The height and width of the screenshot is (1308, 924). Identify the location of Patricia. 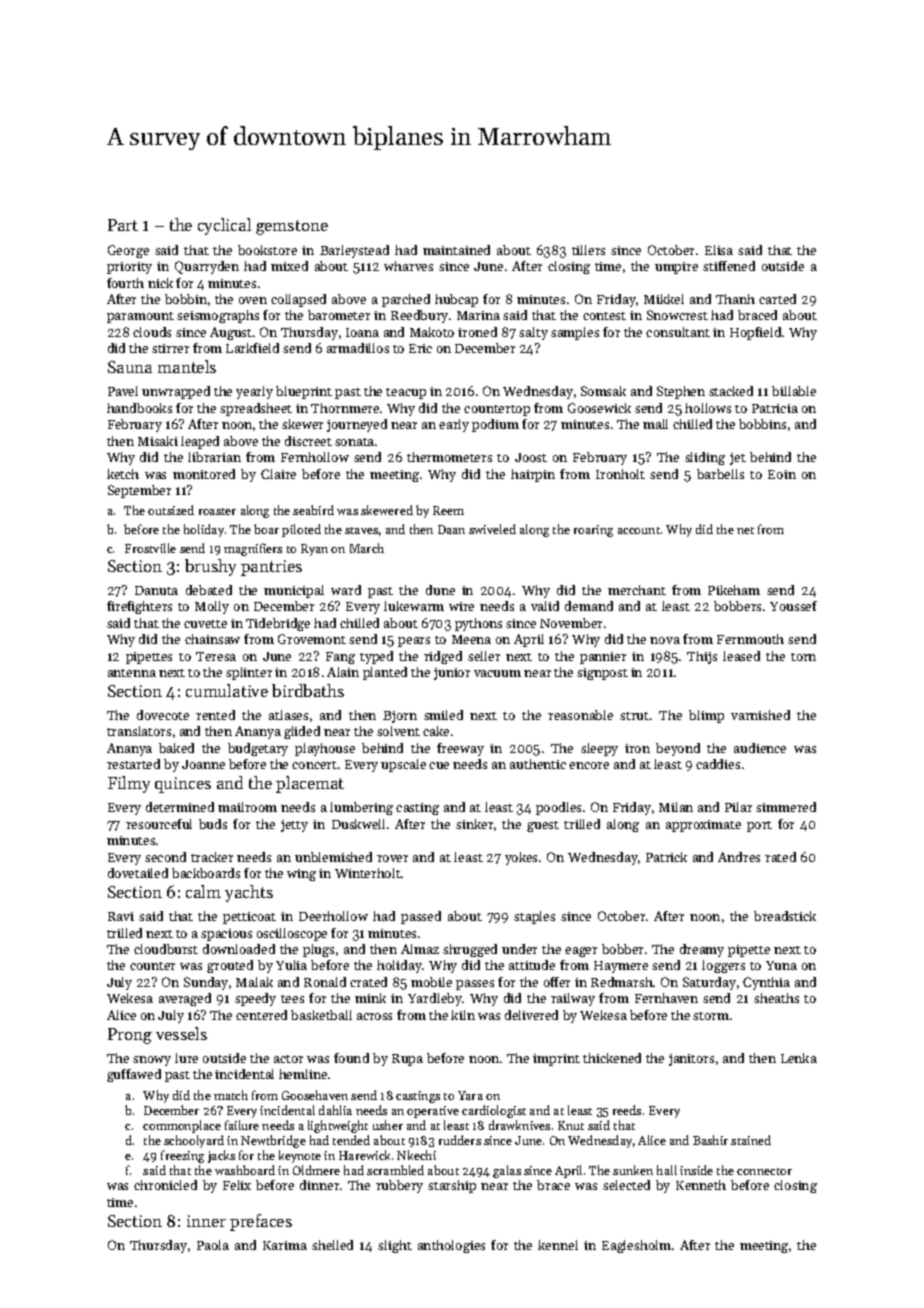
(775, 408).
